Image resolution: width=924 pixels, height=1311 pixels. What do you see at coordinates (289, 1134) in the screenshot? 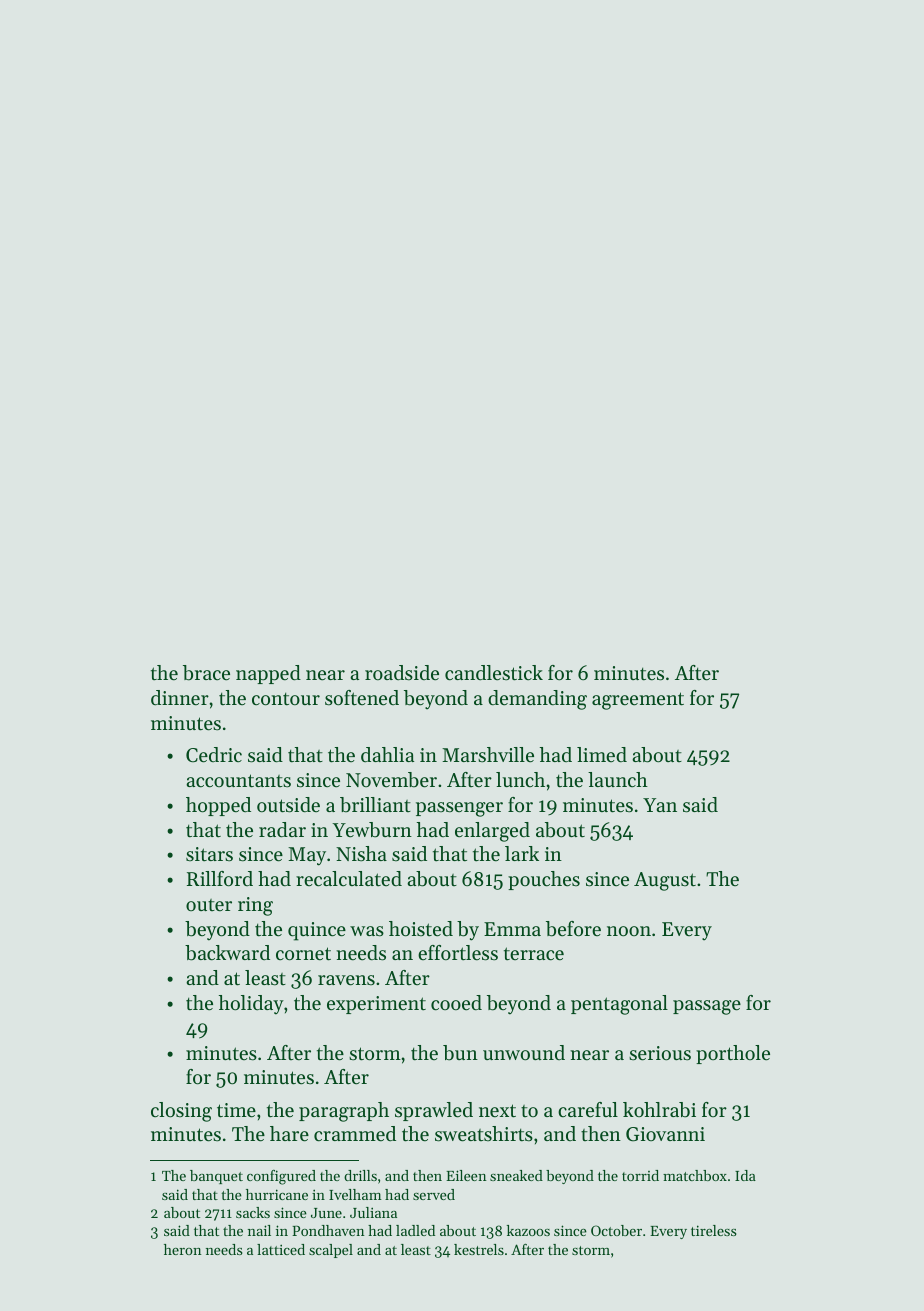
I see `hare` at bounding box center [289, 1134].
